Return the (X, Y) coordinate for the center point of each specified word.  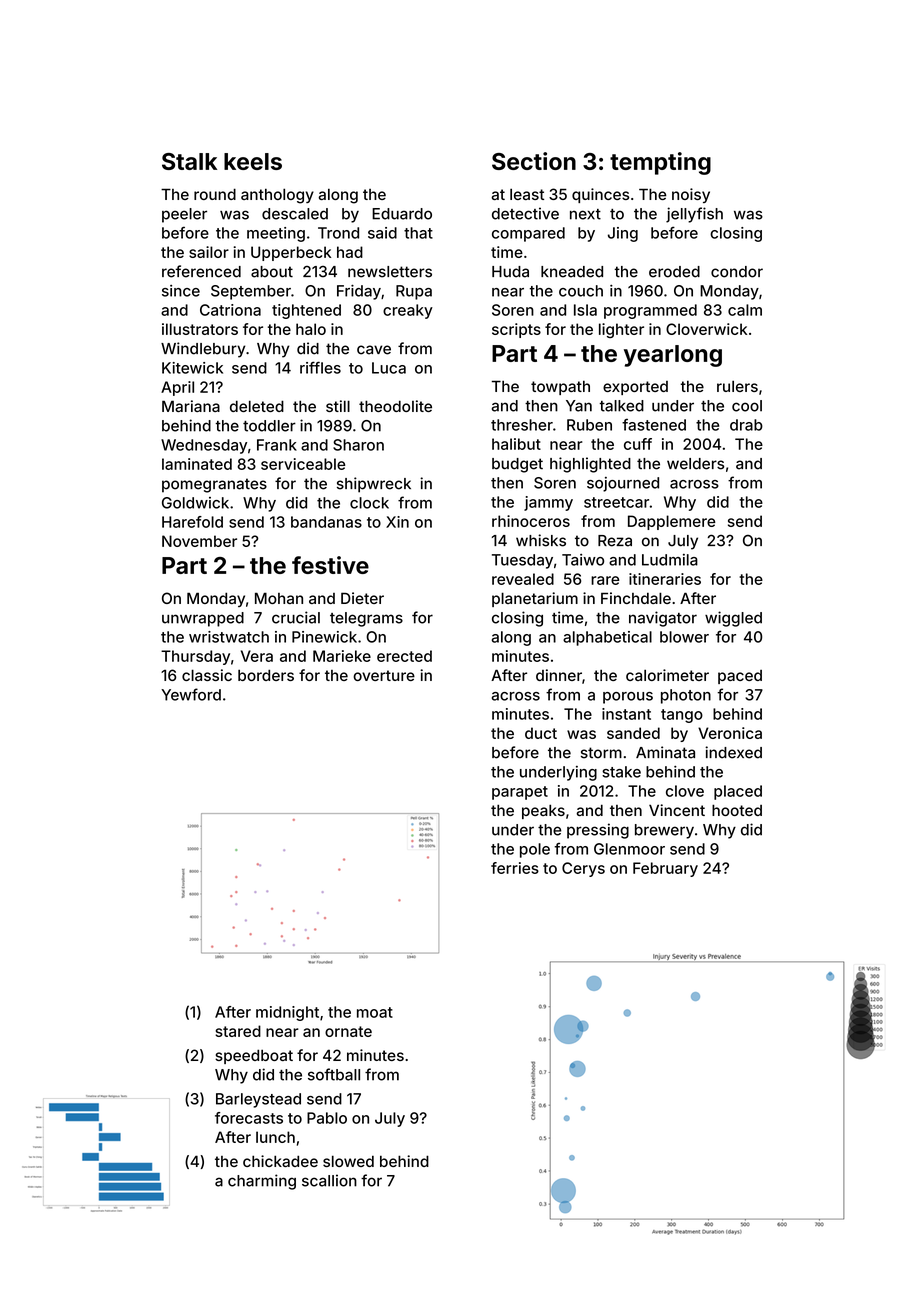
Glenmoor (629, 849)
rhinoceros (531, 521)
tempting (660, 163)
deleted (257, 406)
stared (238, 1031)
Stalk (189, 161)
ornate (348, 1031)
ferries (515, 868)
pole (535, 850)
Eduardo (402, 214)
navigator (663, 619)
